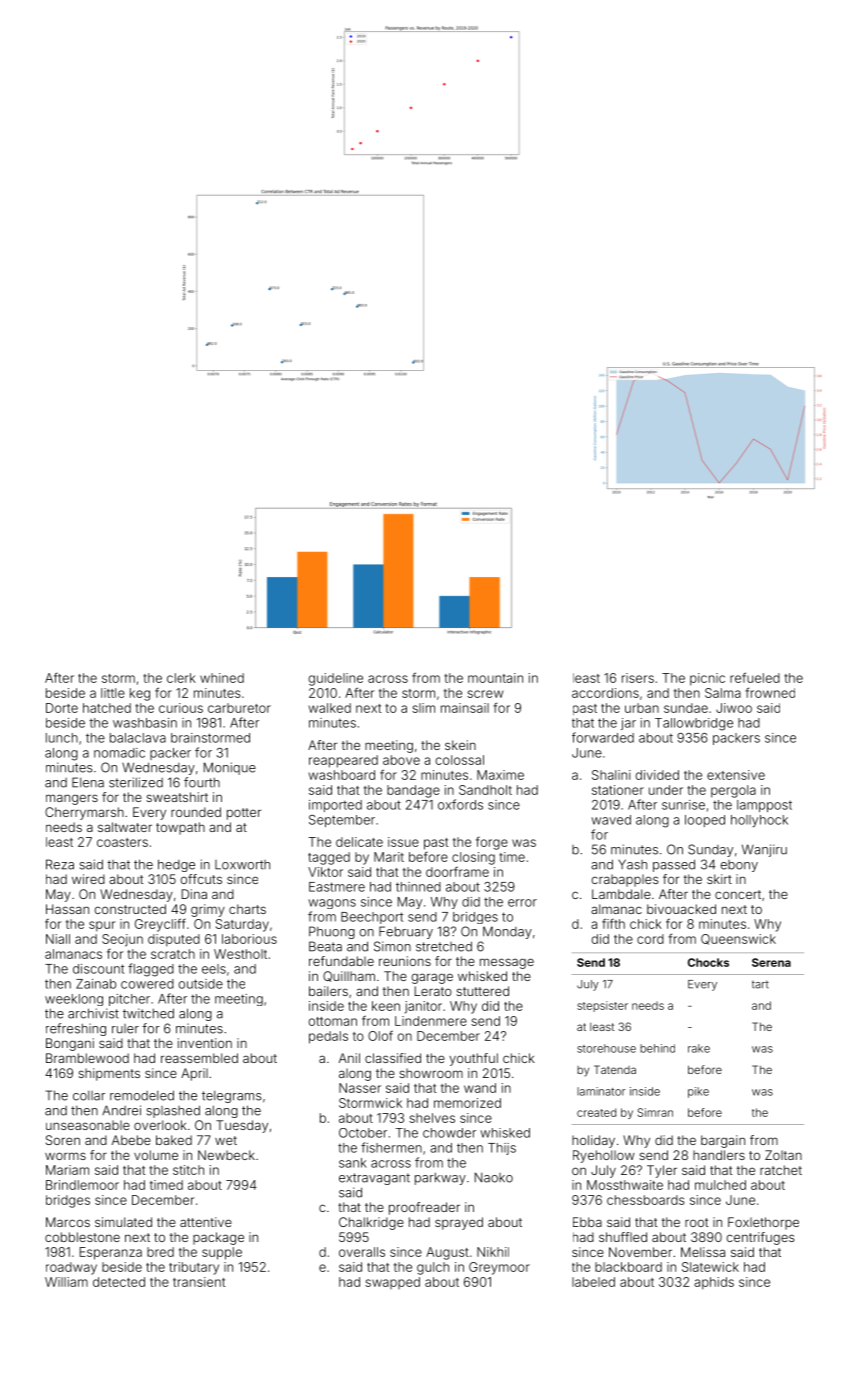 The height and width of the screenshot is (1400, 849). Describe the element at coordinates (58, 939) in the screenshot. I see `Niall` at that location.
